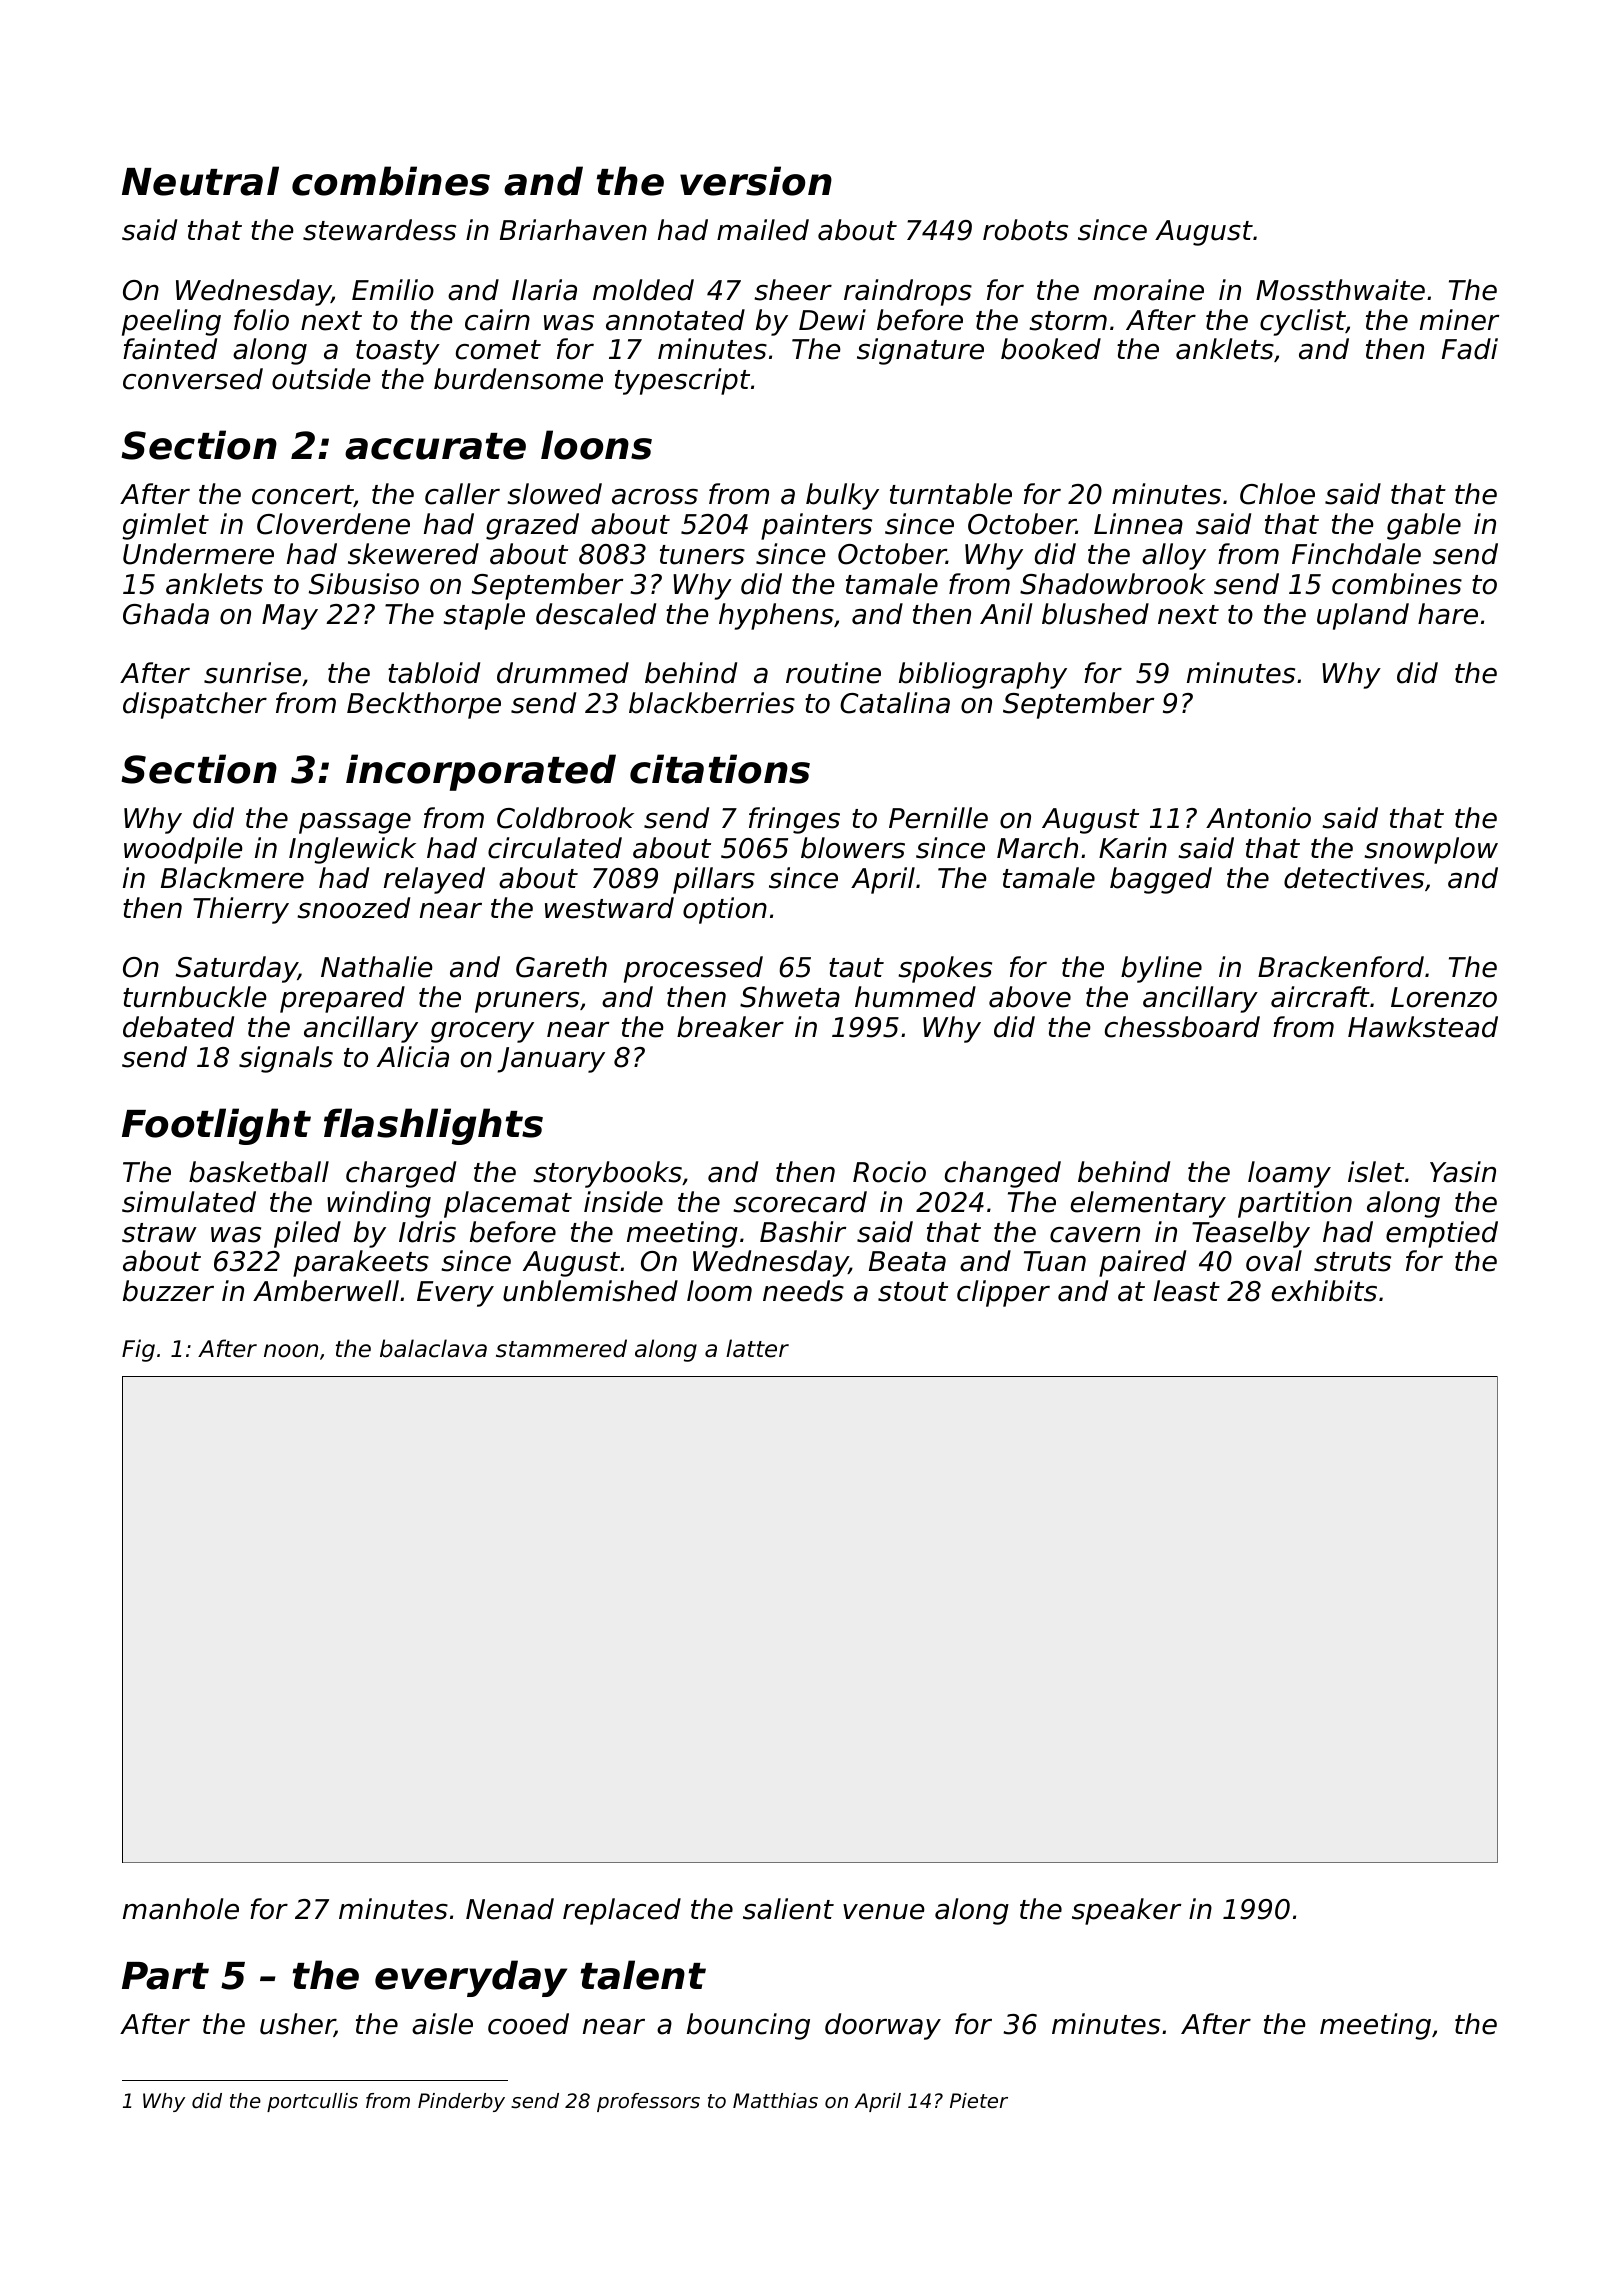 This image has height=2292, width=1620. Describe the element at coordinates (165, 526) in the image. I see `gimlet` at that location.
